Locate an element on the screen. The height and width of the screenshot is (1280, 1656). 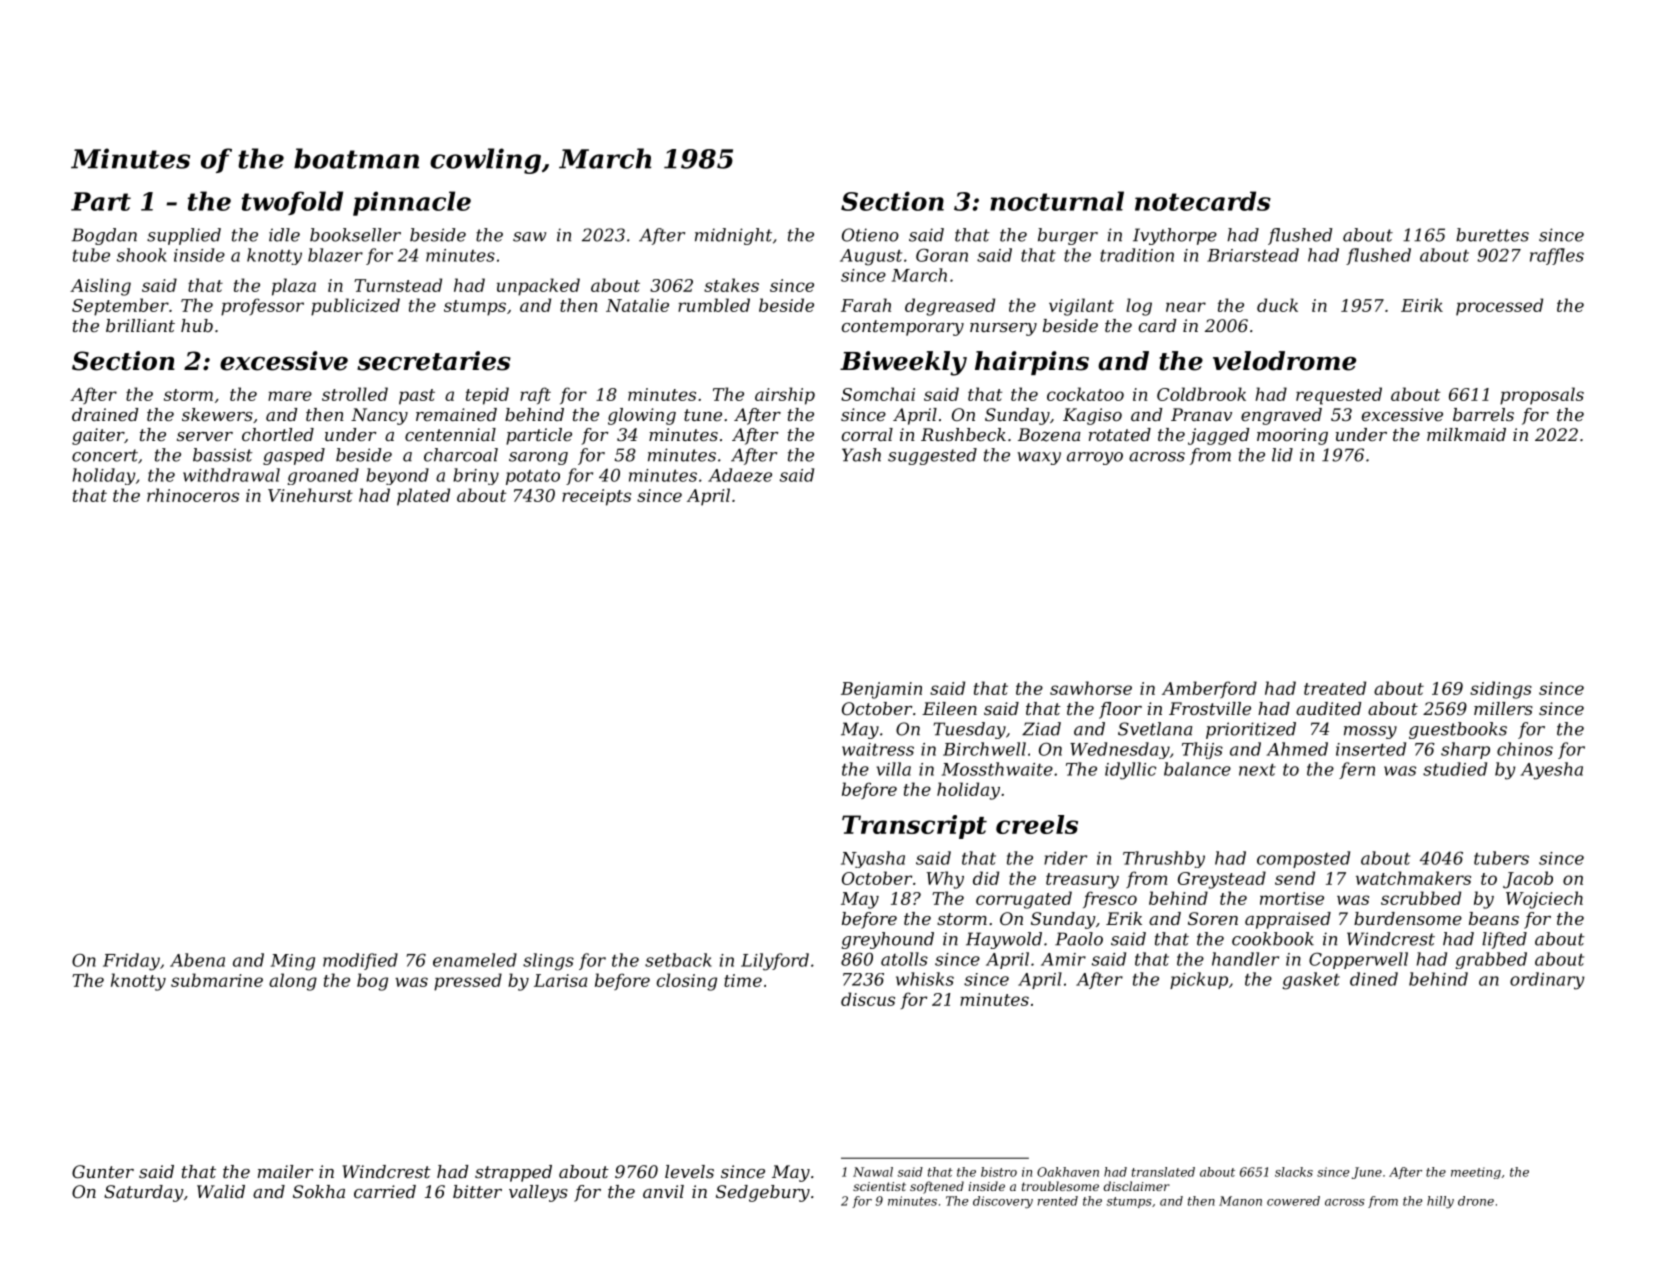
pickup is located at coordinates (1199, 980).
